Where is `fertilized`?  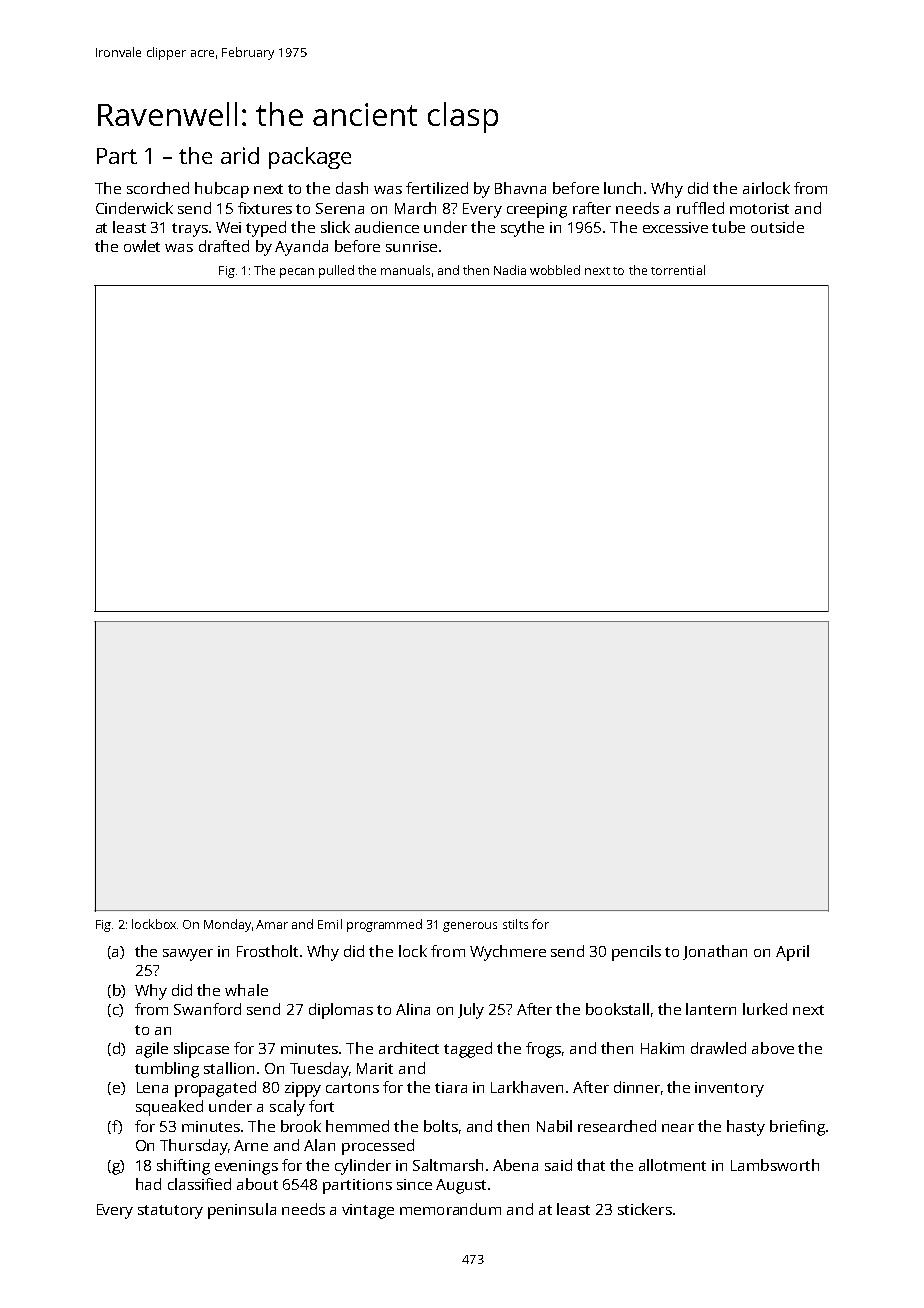 fertilized is located at coordinates (437, 188).
